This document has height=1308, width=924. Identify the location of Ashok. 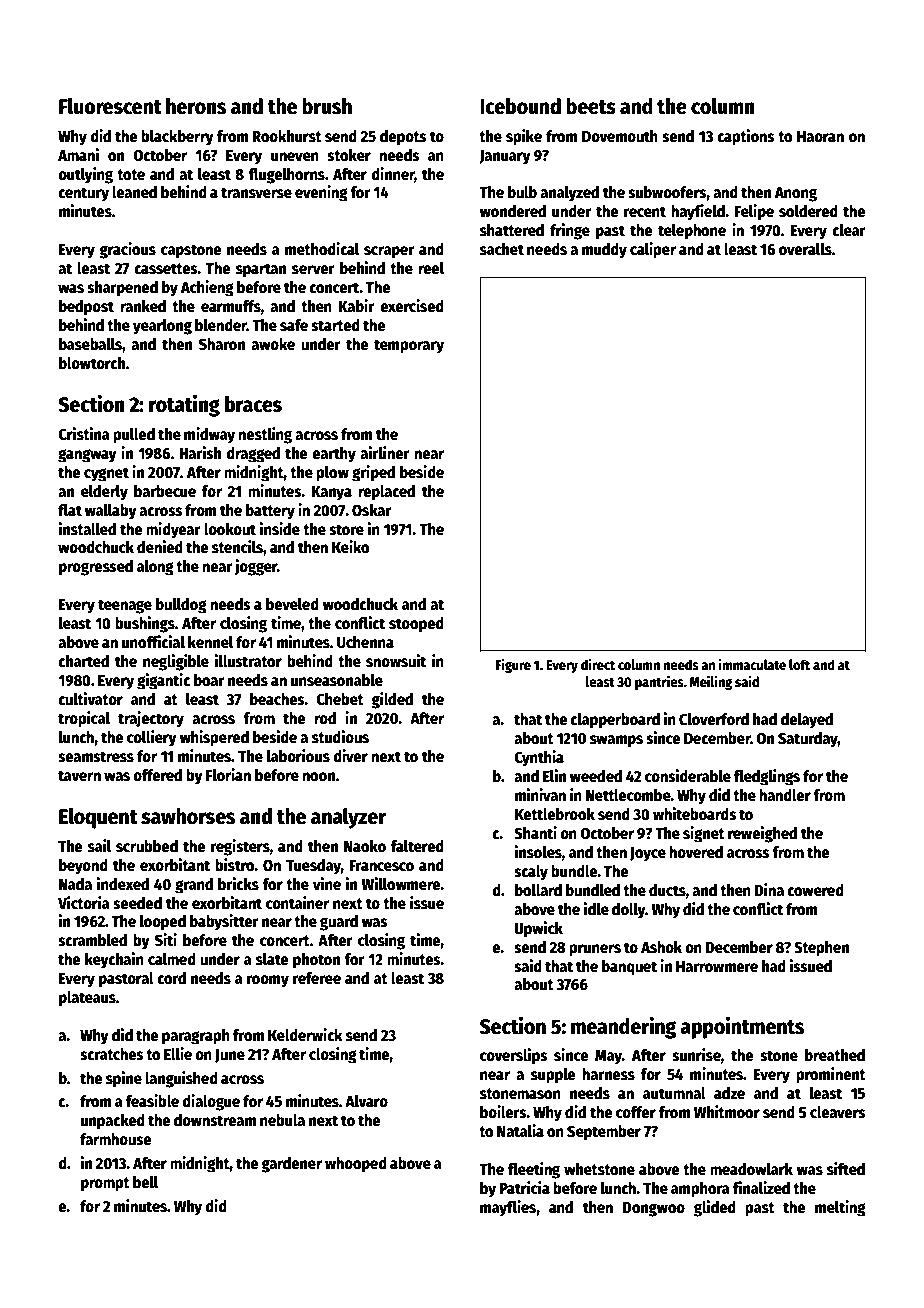
(661, 947).
